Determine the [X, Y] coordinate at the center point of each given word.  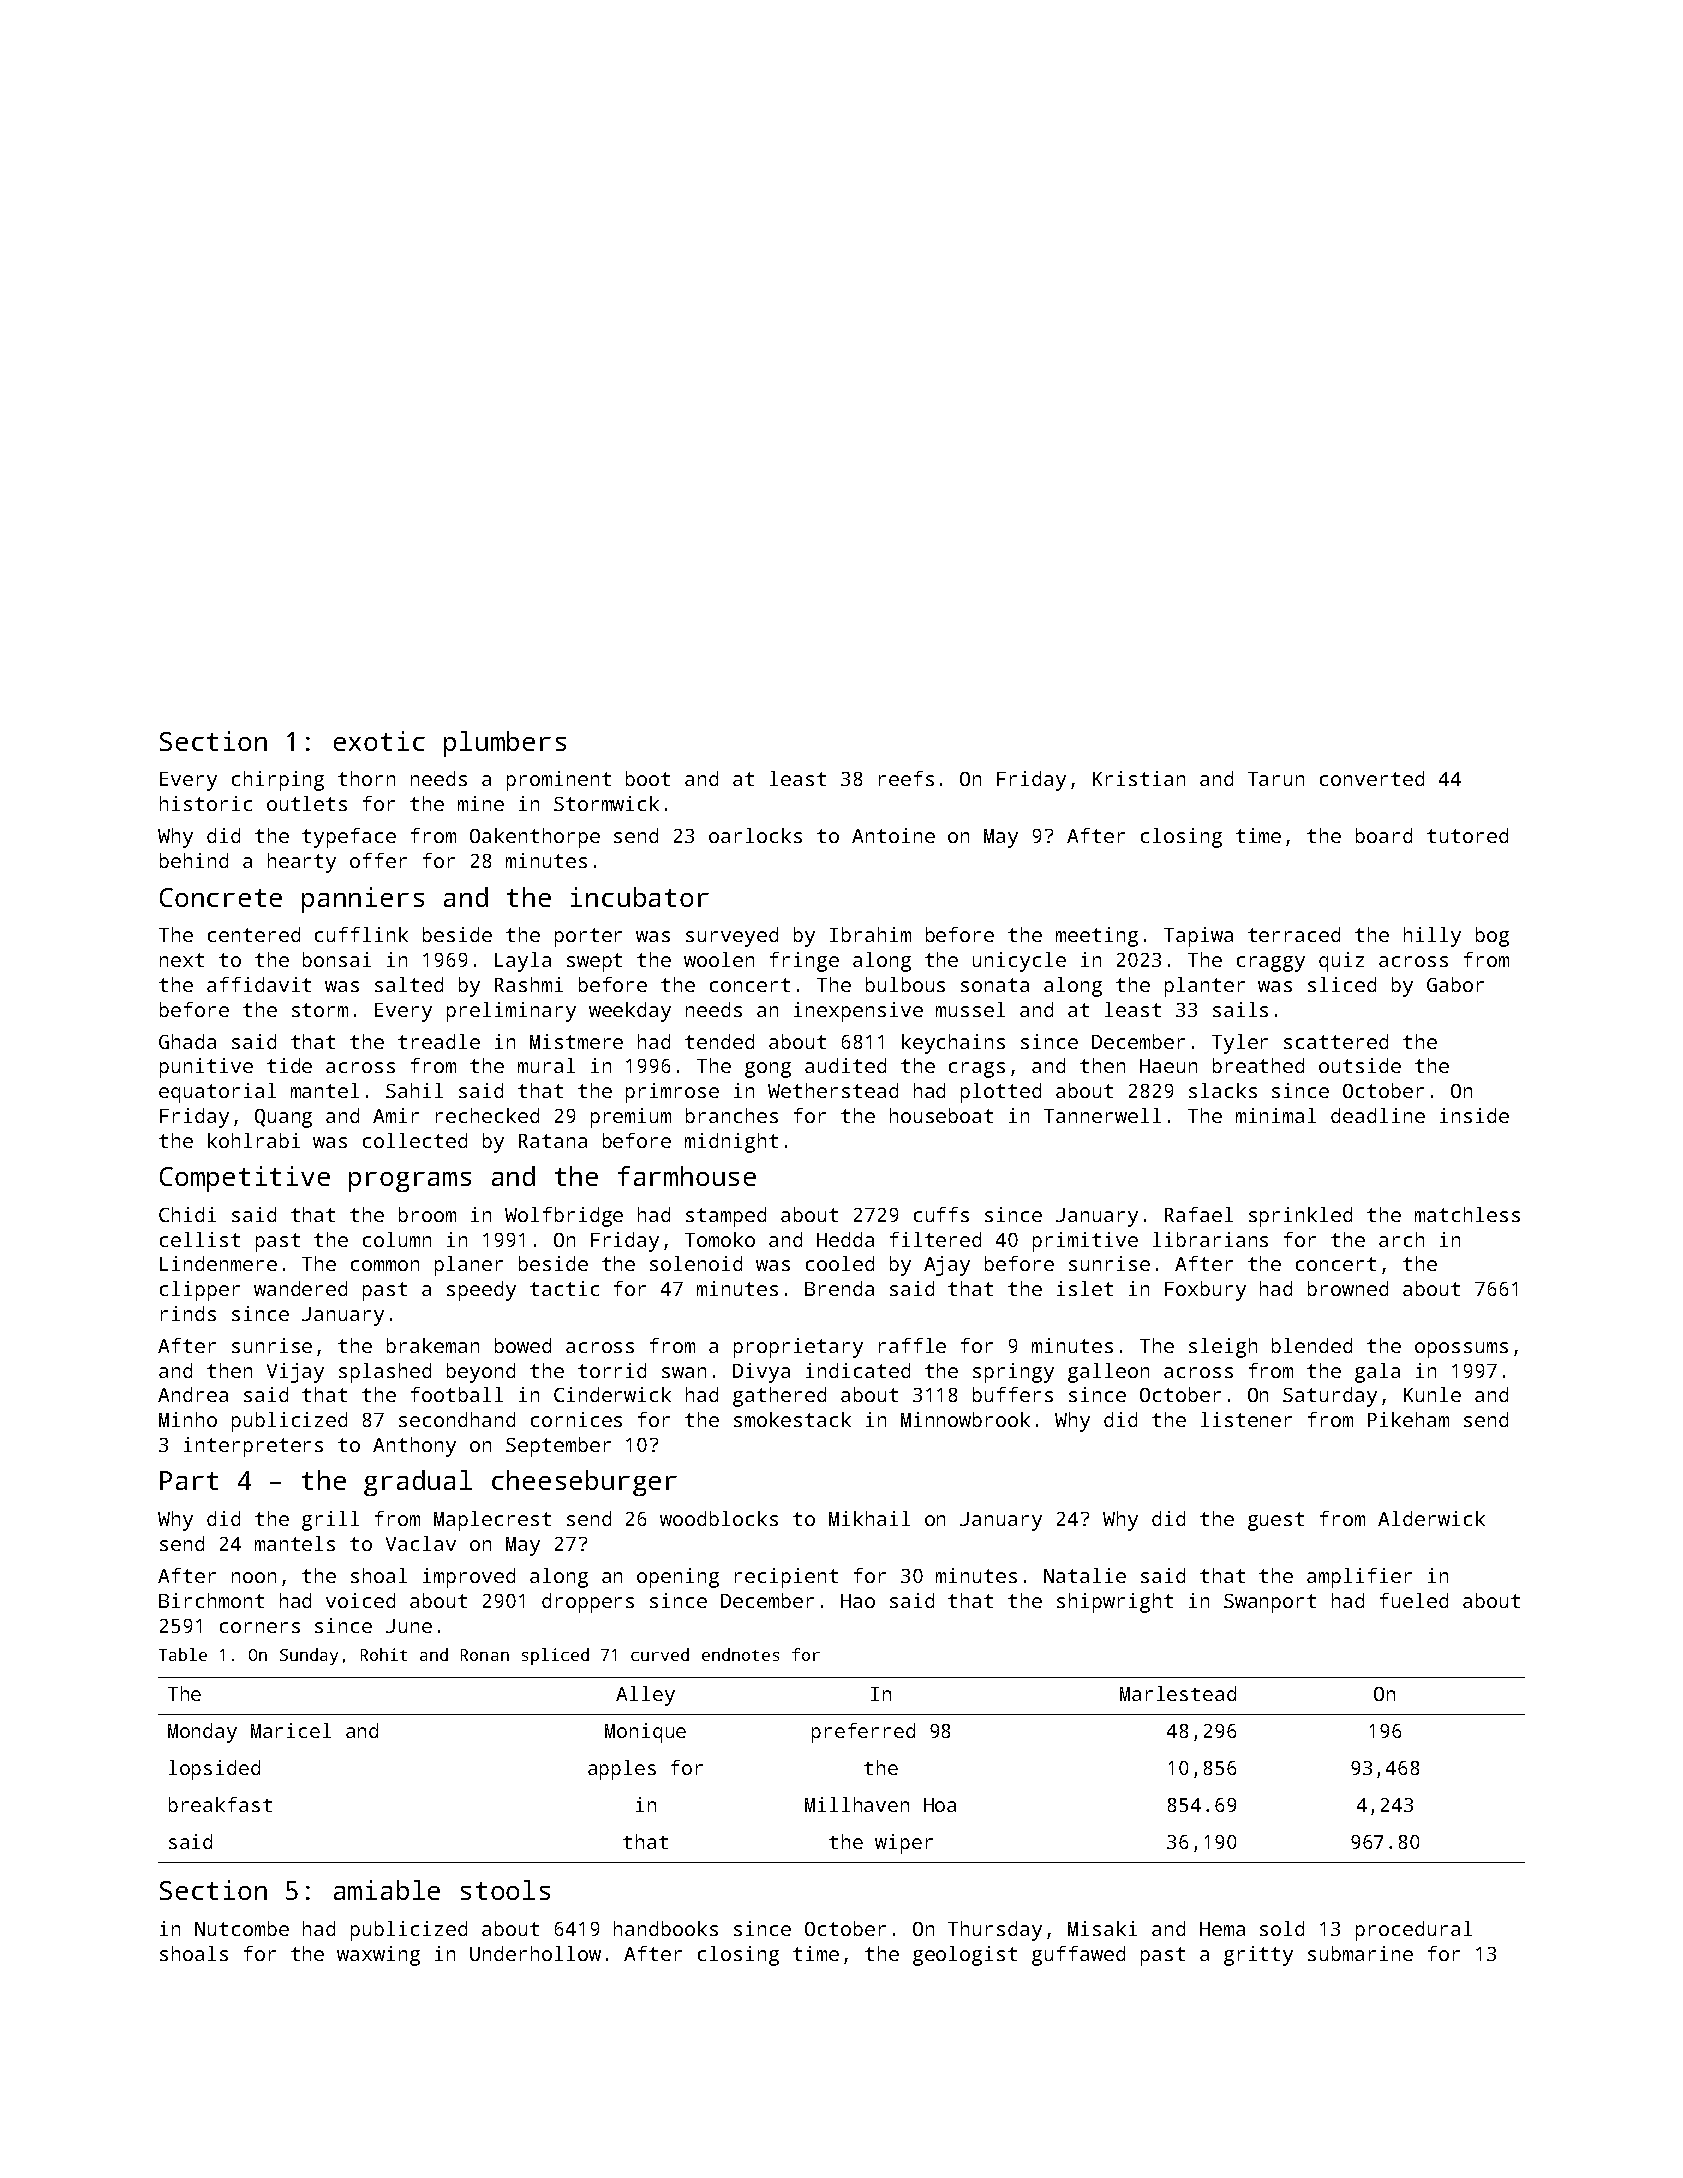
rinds [188, 1313]
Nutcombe [242, 1928]
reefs [906, 778]
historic [206, 803]
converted [1372, 778]
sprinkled [1300, 1217]
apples [622, 1770]
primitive [1085, 1242]
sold [1282, 1928]
